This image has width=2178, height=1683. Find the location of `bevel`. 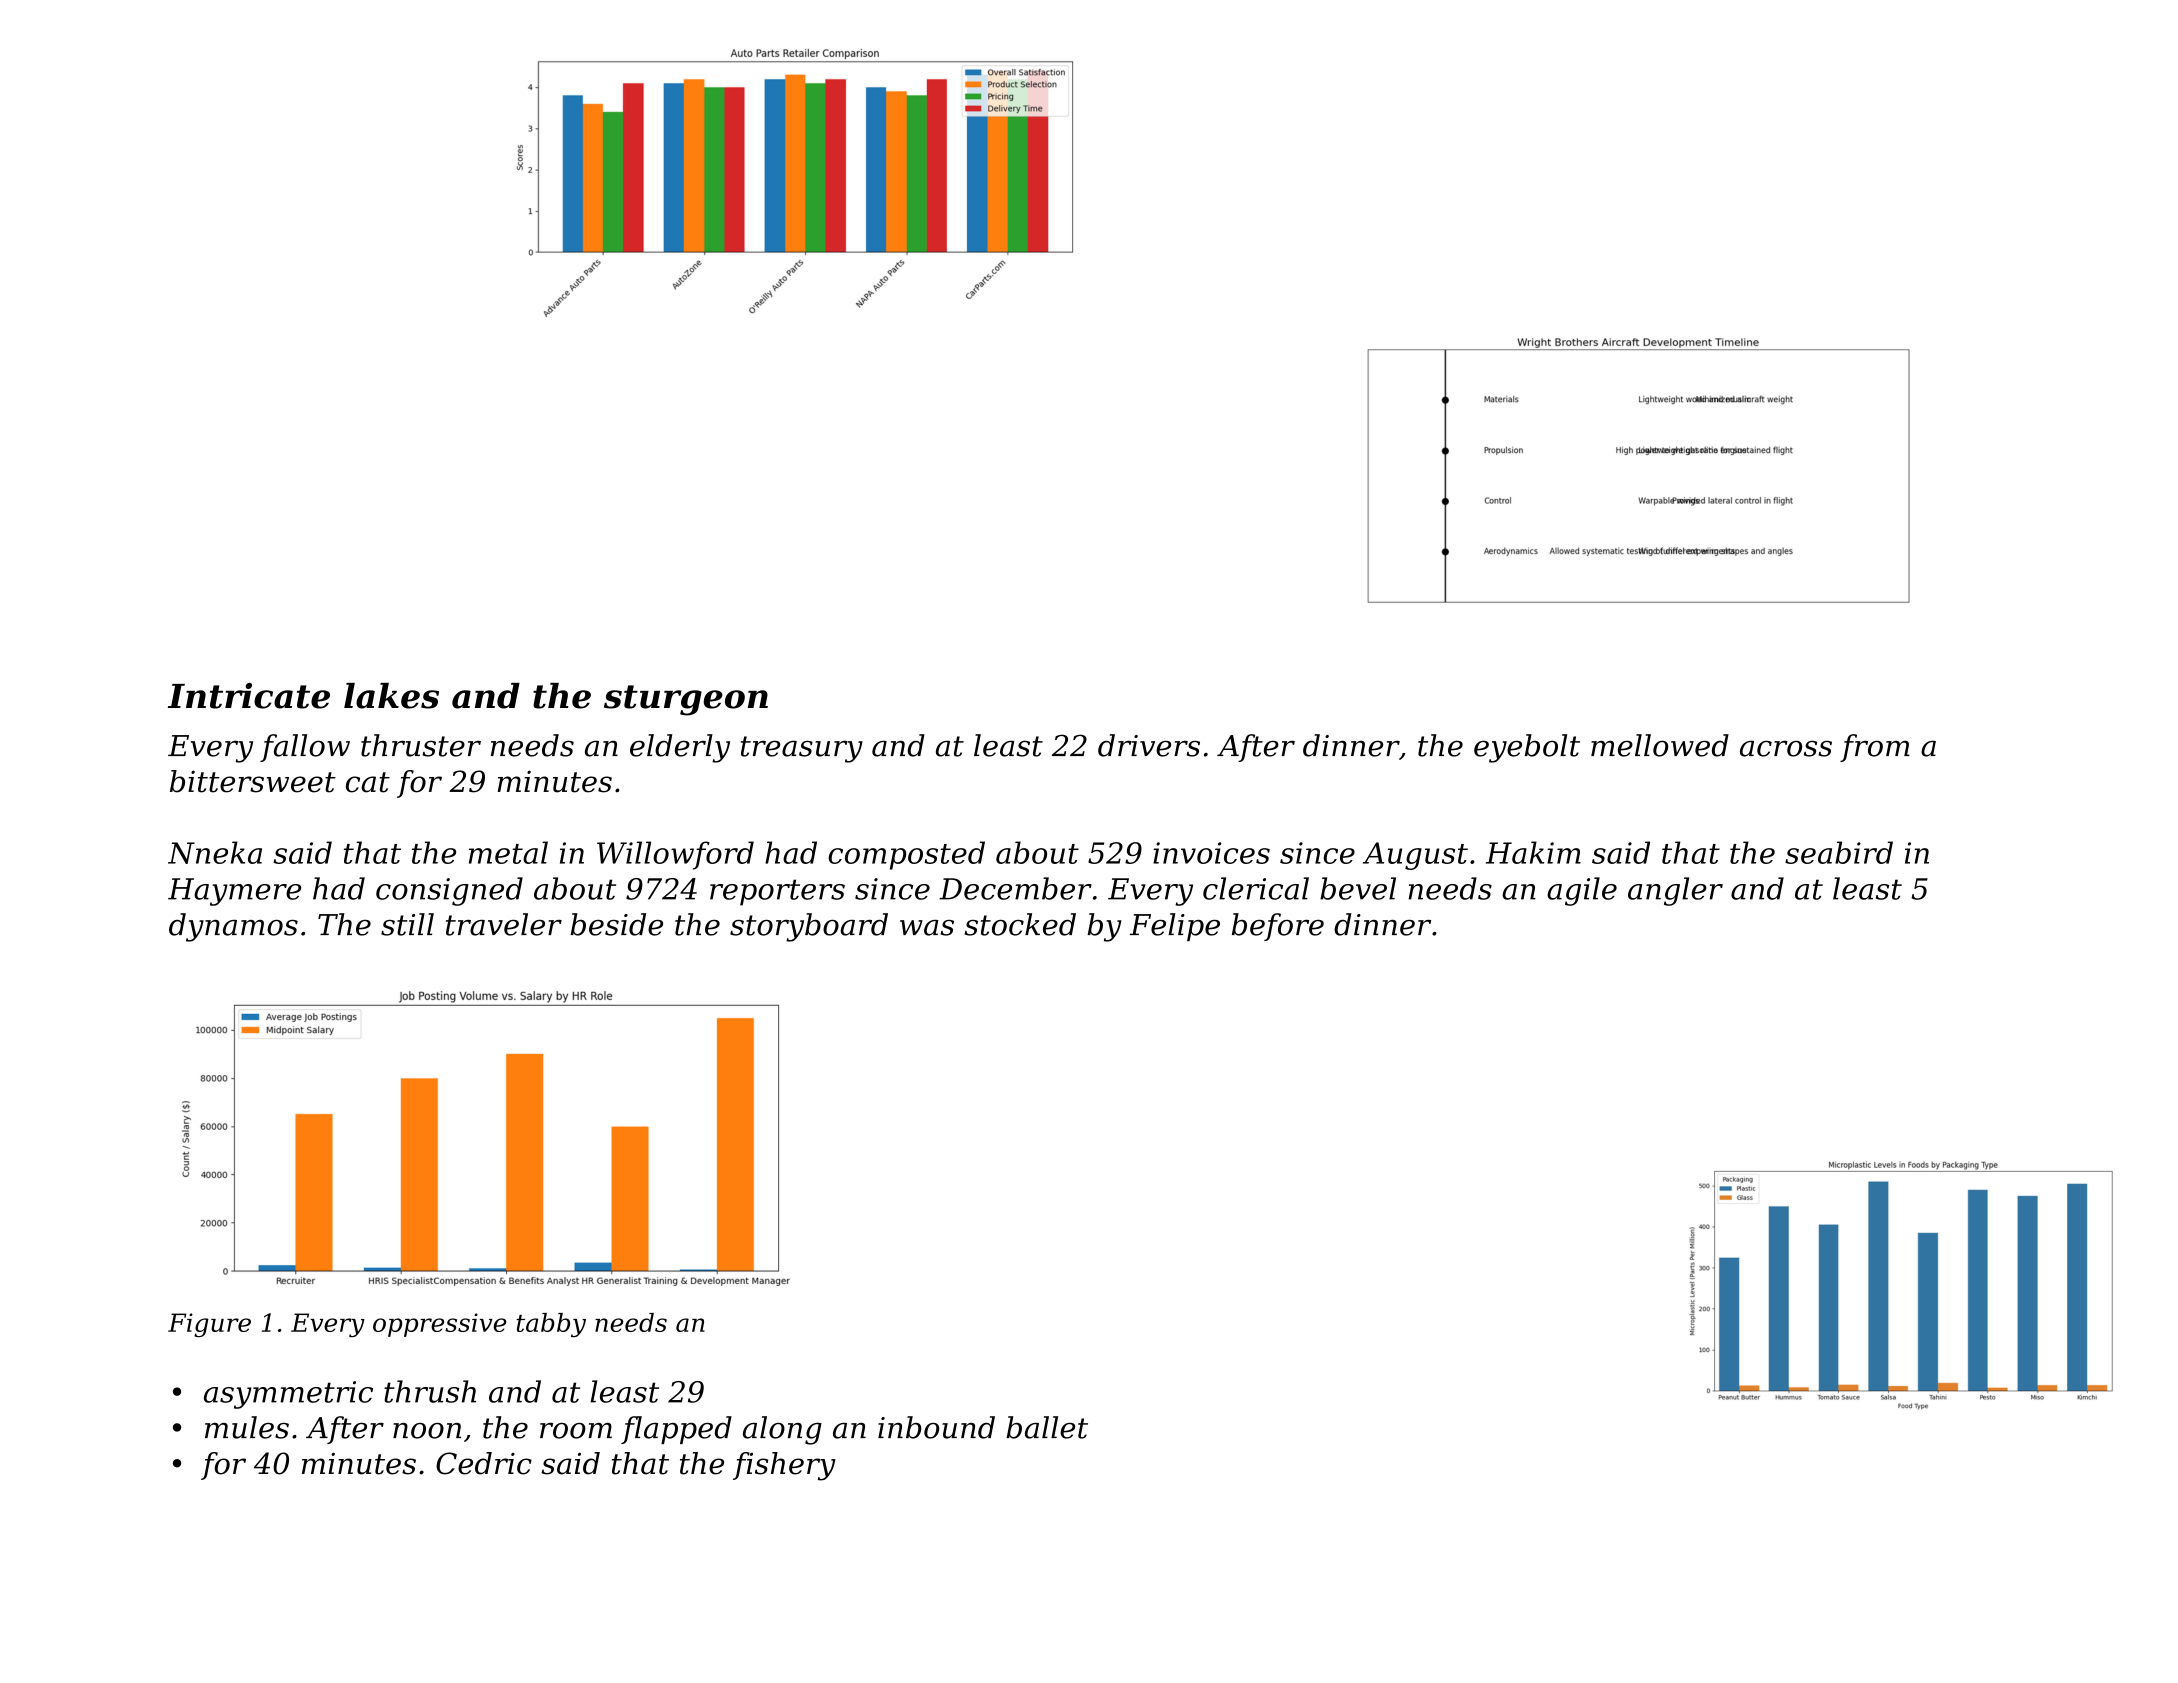

bevel is located at coordinates (1358, 888).
